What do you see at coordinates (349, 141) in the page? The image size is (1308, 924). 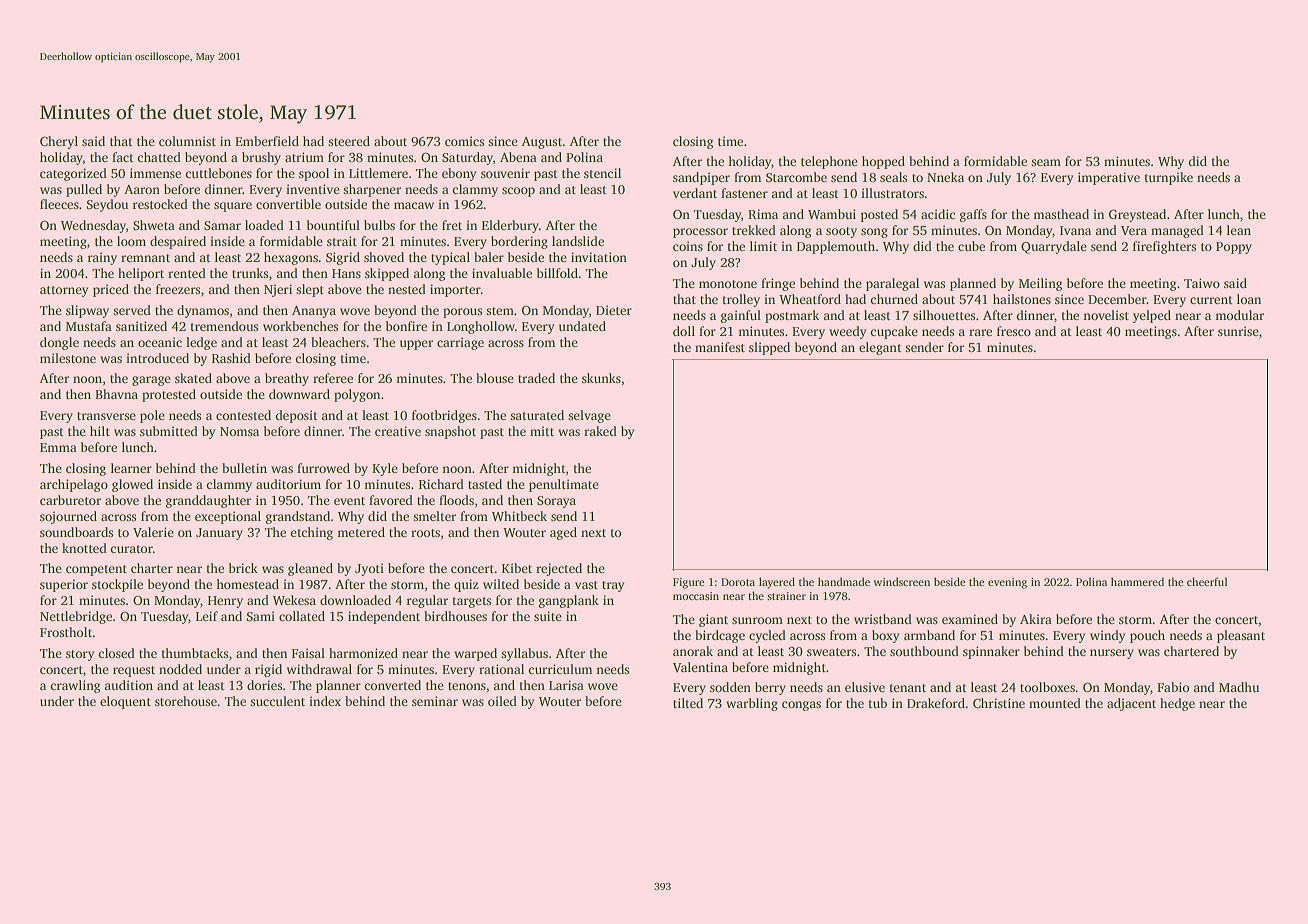 I see `steered` at bounding box center [349, 141].
